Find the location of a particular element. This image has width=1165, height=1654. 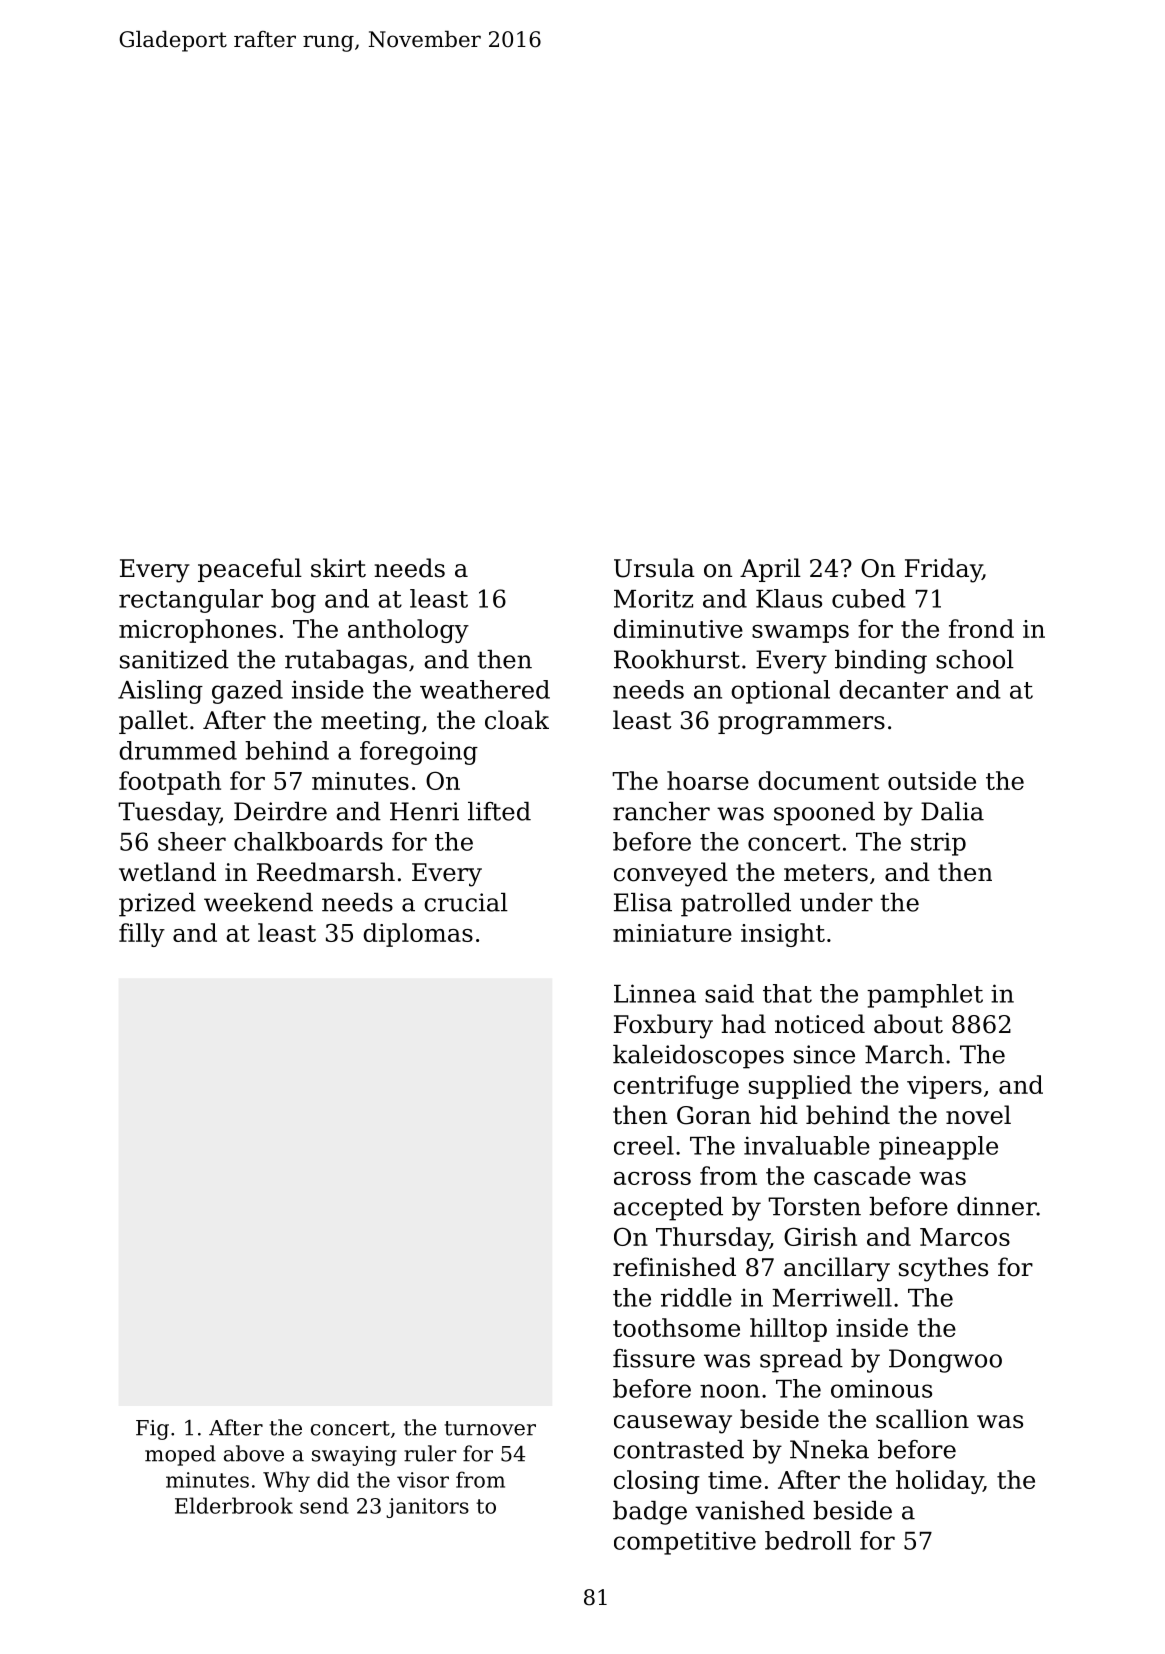

filly is located at coordinates (142, 935).
